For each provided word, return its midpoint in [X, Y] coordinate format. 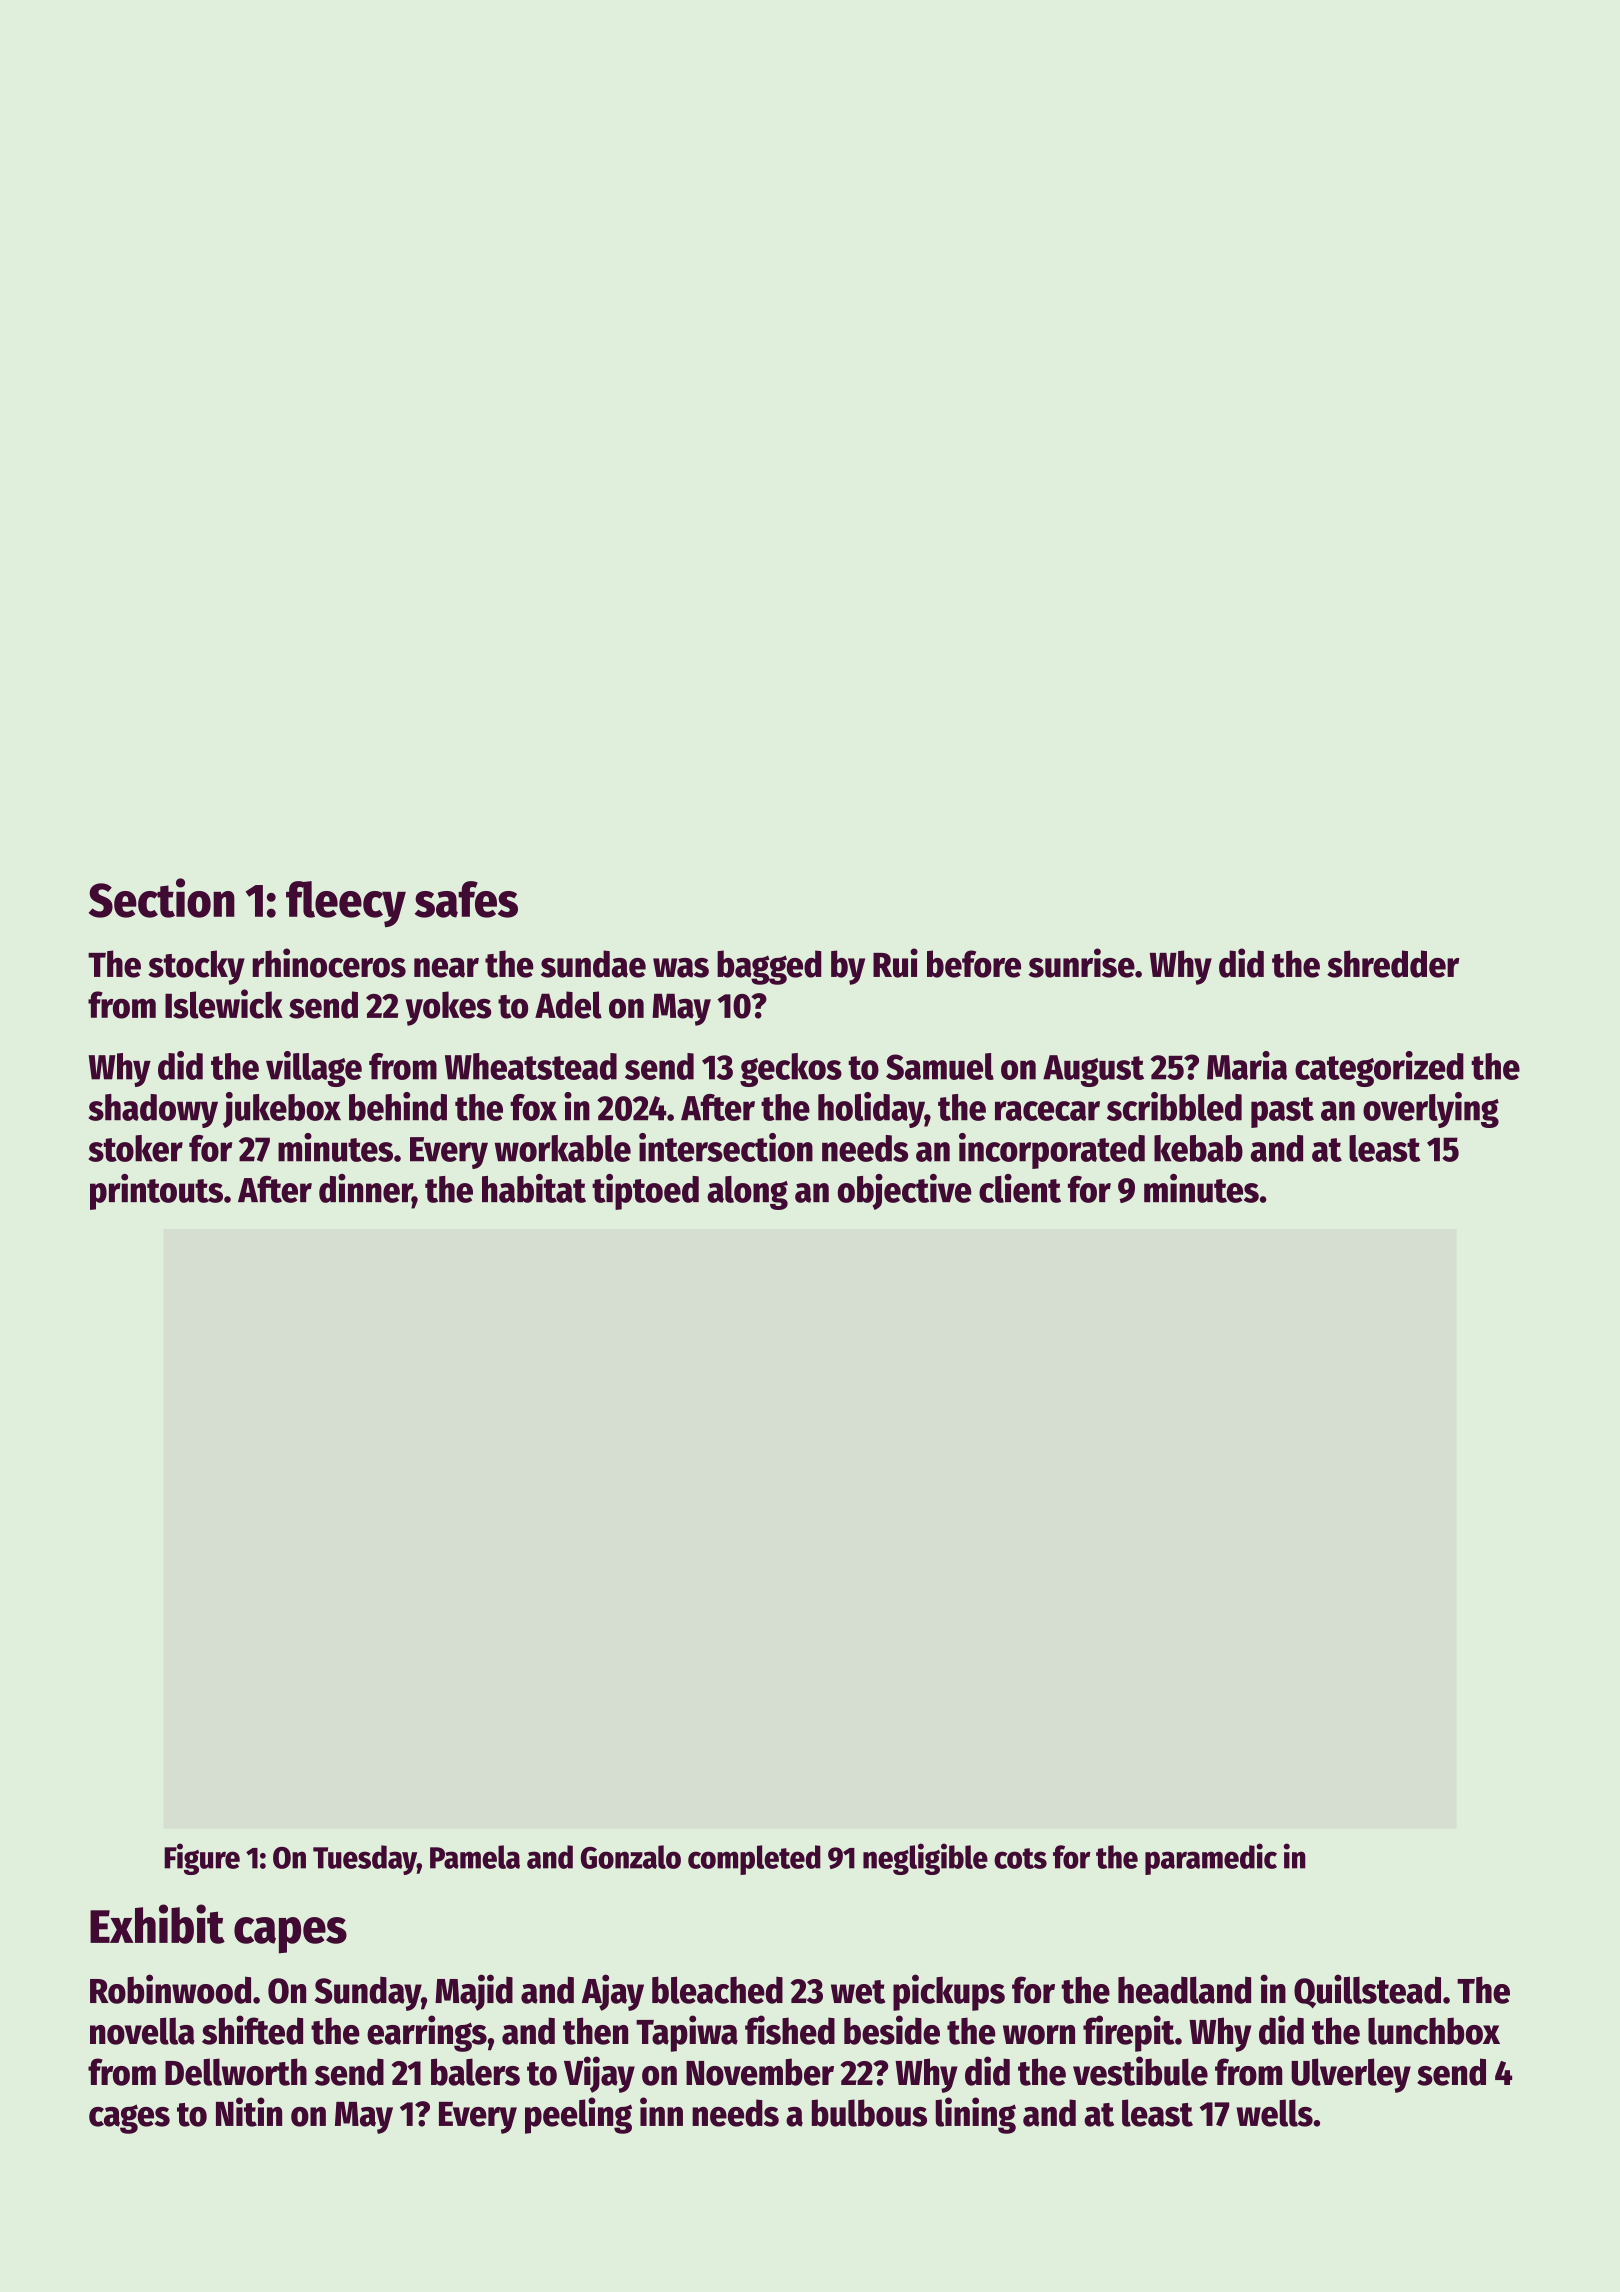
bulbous [869, 2113]
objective [905, 1192]
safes [466, 899]
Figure [202, 1859]
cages [129, 2119]
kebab [1198, 1148]
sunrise [1082, 963]
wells [1274, 2113]
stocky [196, 967]
